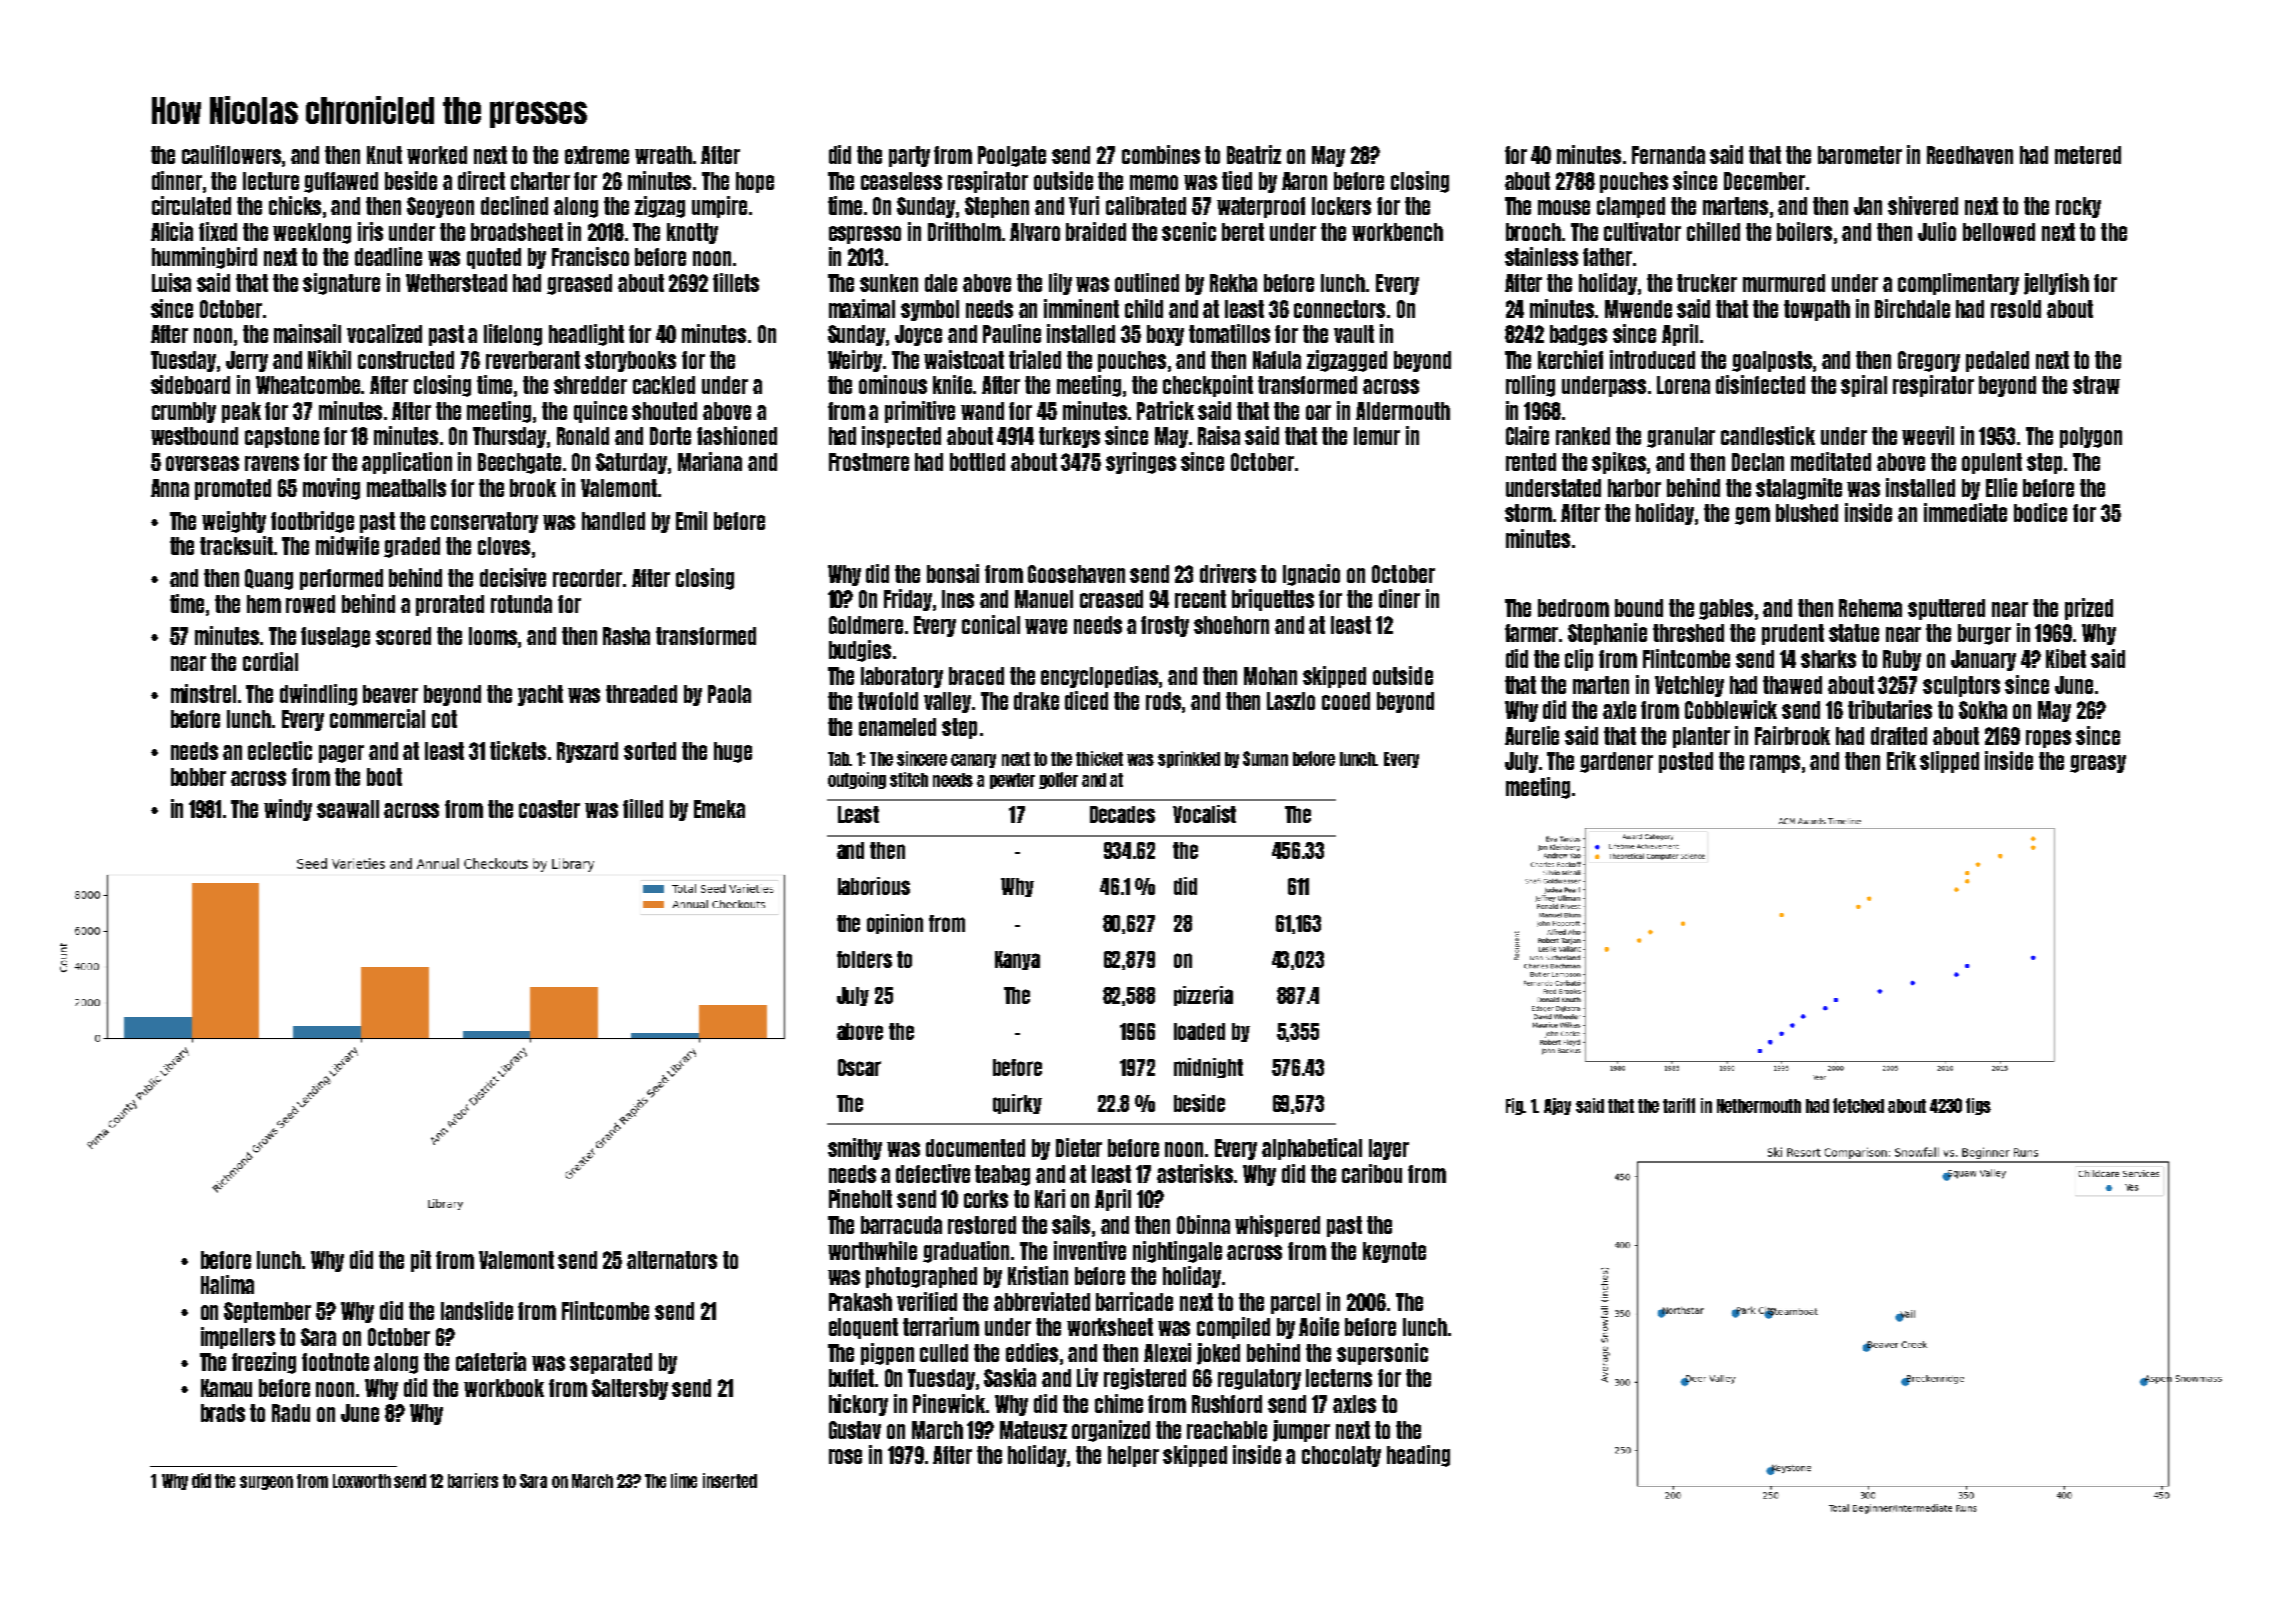  Describe the element at coordinates (504, 1388) in the screenshot. I see `workbook` at that location.
